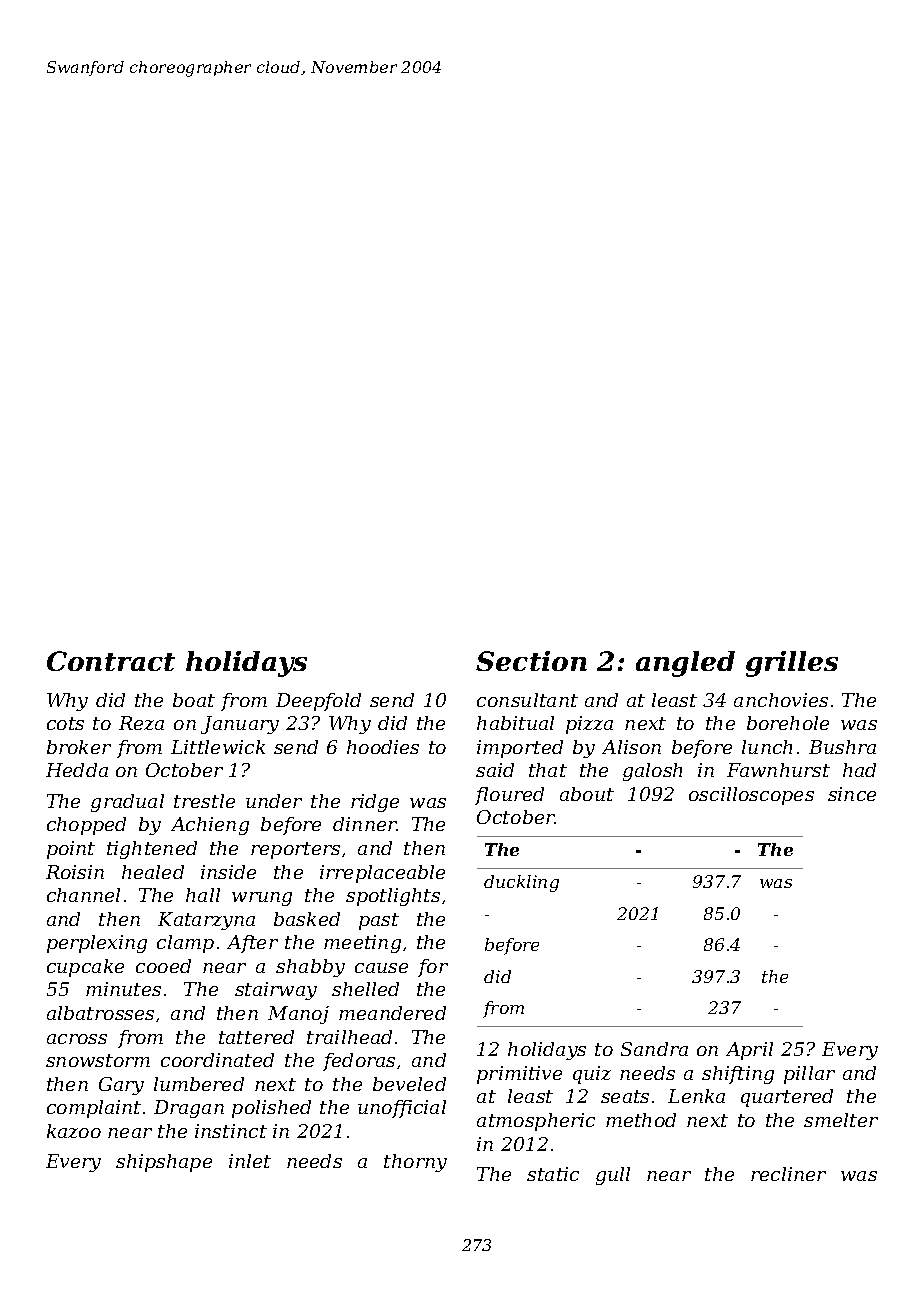 This page has width=924, height=1314. I want to click on shipshape, so click(164, 1163).
